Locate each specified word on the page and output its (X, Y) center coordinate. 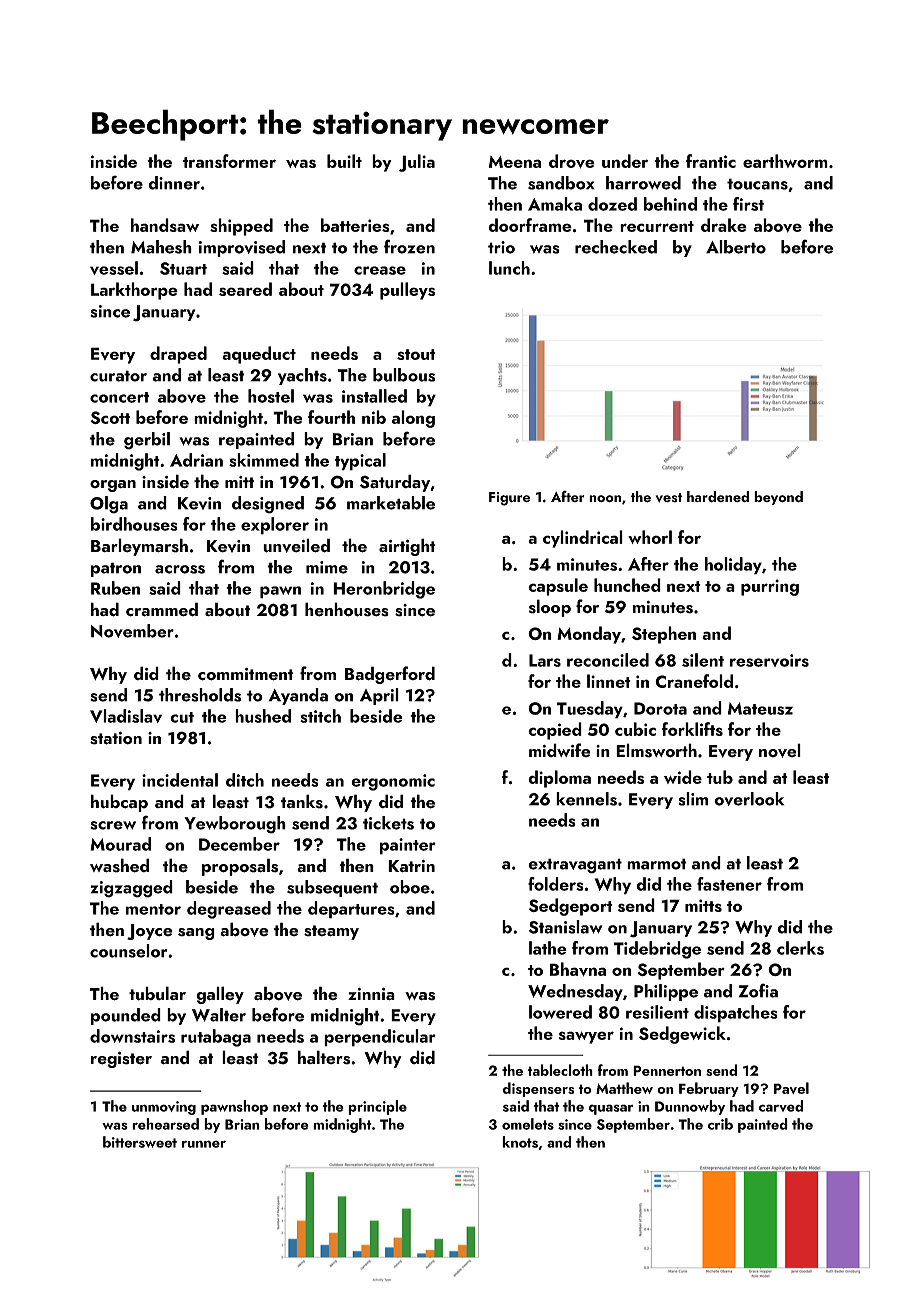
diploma (559, 779)
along (413, 419)
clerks (800, 948)
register (121, 1060)
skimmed (264, 460)
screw (113, 825)
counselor (128, 951)
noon (605, 498)
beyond (778, 498)
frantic (711, 161)
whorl (650, 537)
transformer (229, 161)
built (344, 161)
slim (693, 799)
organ (113, 486)
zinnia (371, 994)
